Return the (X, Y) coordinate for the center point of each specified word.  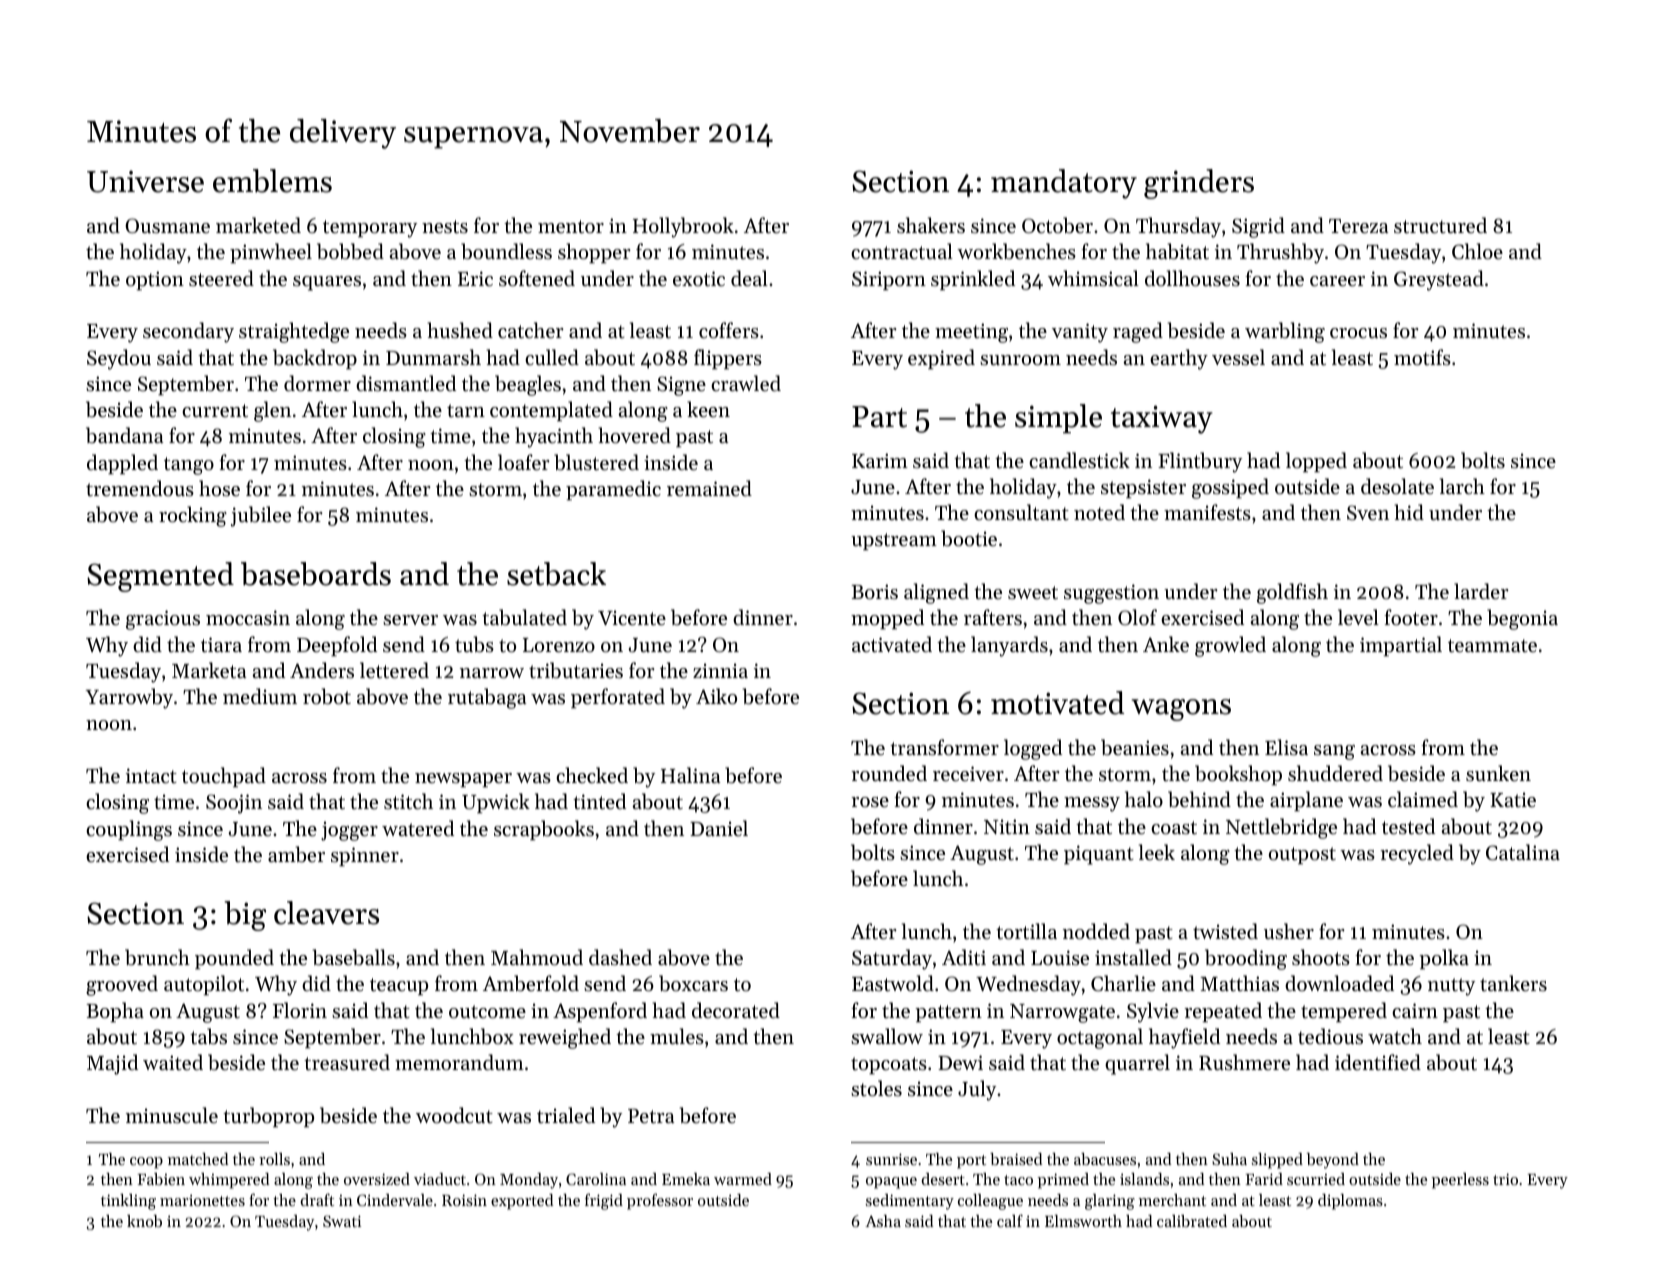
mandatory (1064, 184)
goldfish (1292, 593)
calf (1010, 1220)
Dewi (960, 1062)
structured (1440, 225)
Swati (342, 1221)
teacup (399, 986)
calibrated (1192, 1221)
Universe (145, 181)
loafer (524, 462)
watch (1395, 1036)
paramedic (613, 490)
